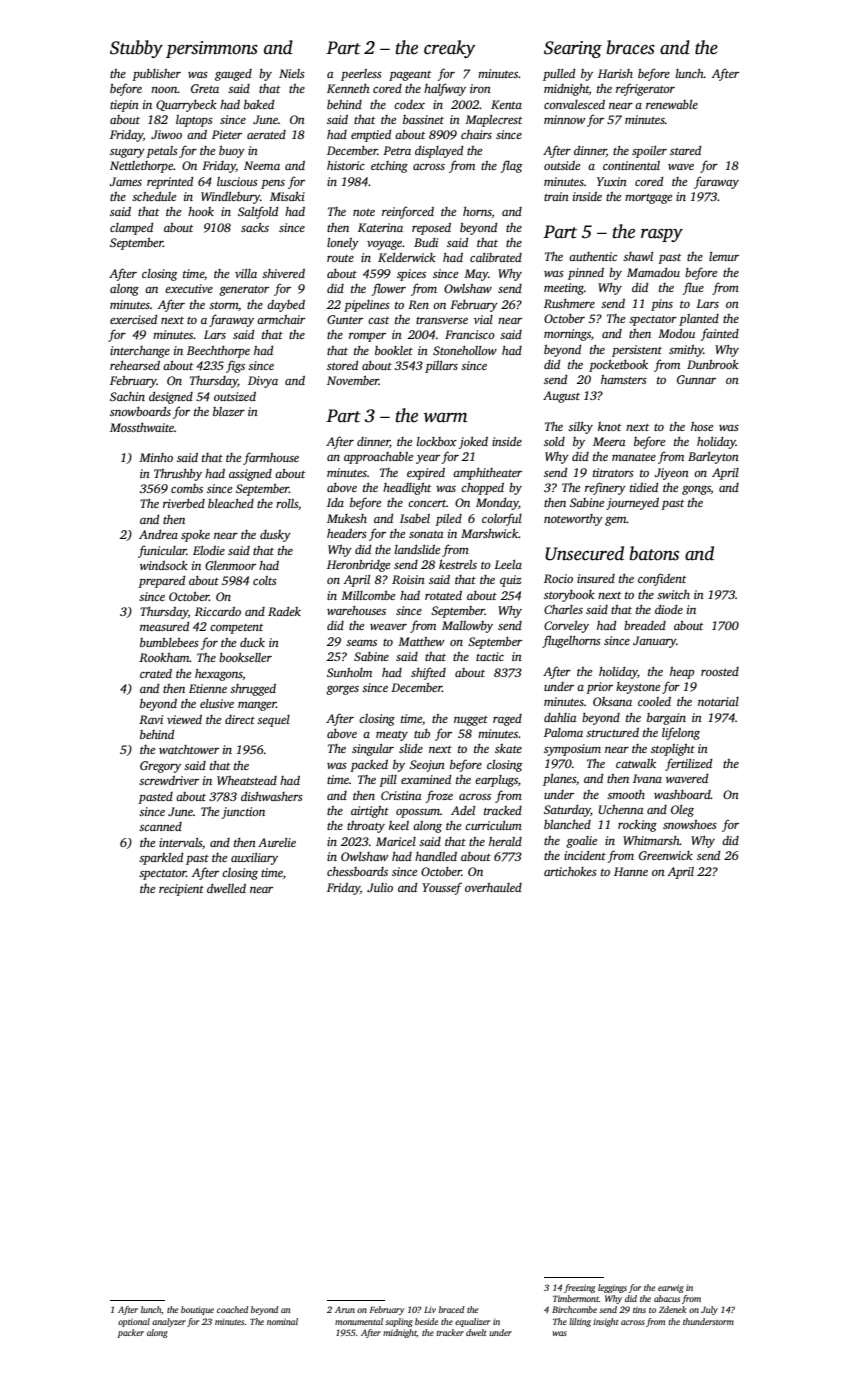 This document has height=1400, width=849. What do you see at coordinates (247, 780) in the document?
I see `Wheatstead` at bounding box center [247, 780].
